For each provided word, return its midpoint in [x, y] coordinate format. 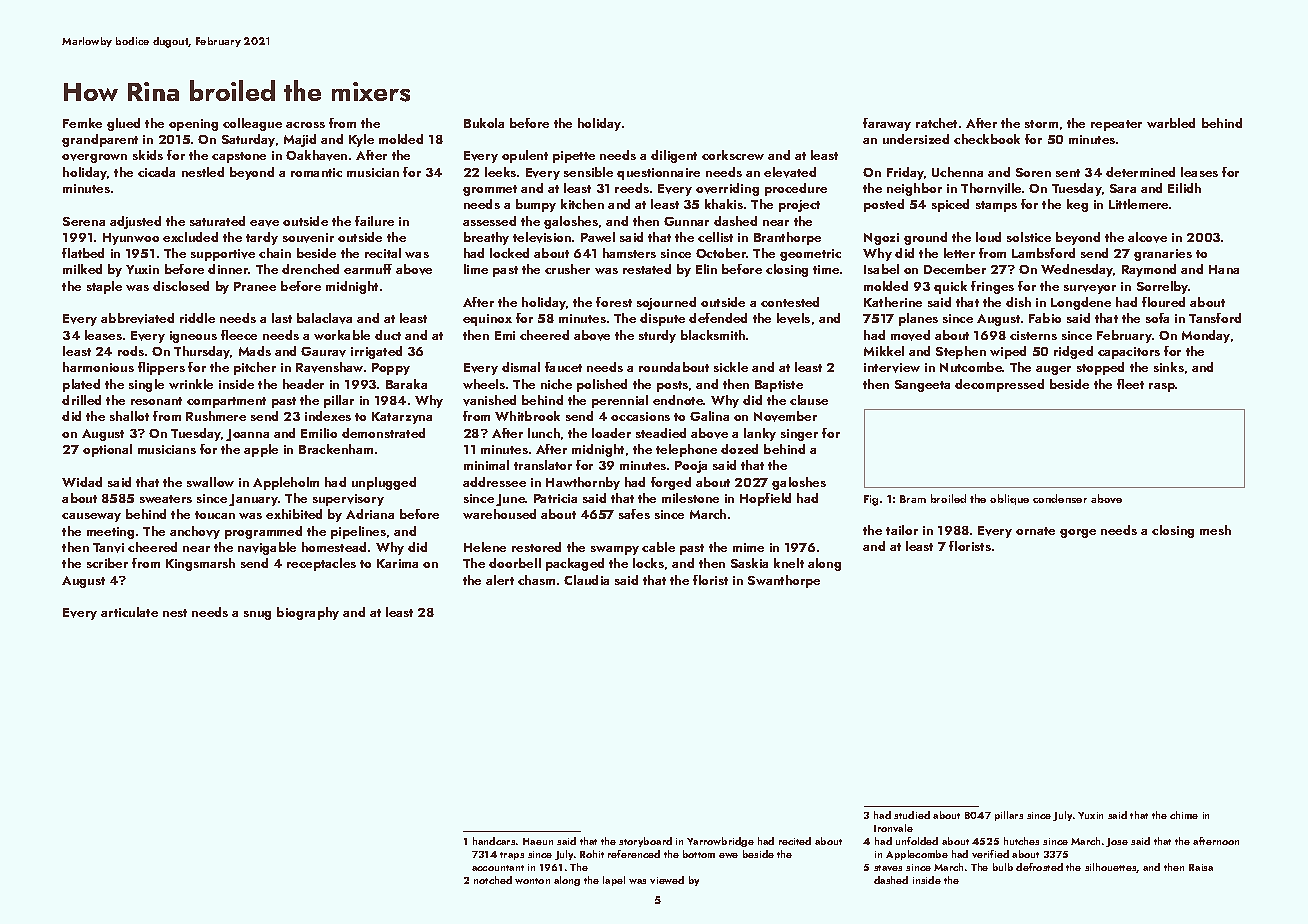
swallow [210, 482]
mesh [1215, 530]
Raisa [1201, 867]
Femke [82, 123]
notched [493, 880]
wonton [532, 881]
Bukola [484, 123]
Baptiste [779, 386]
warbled [1171, 123]
